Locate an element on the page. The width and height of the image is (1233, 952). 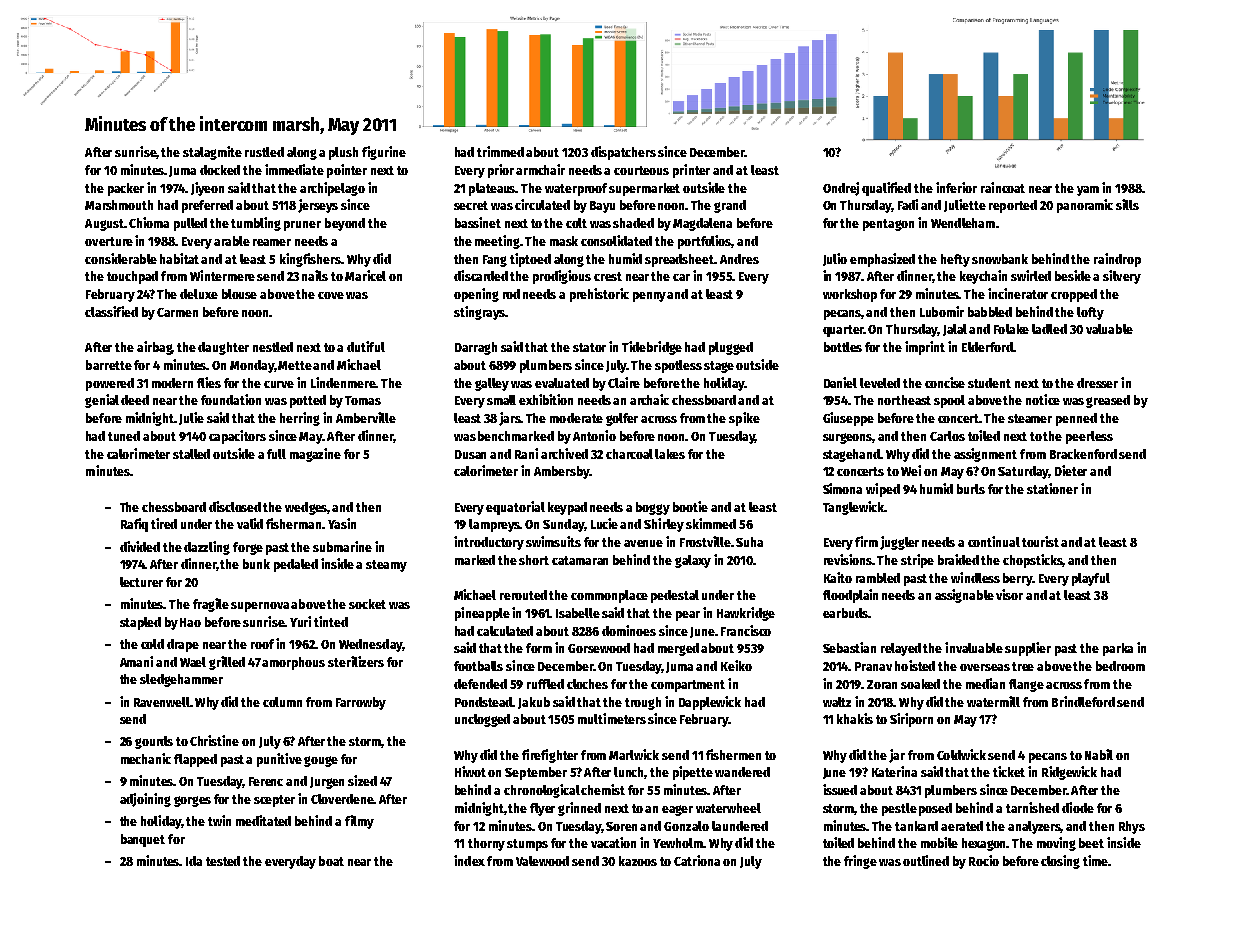
dispatchers is located at coordinates (623, 153).
